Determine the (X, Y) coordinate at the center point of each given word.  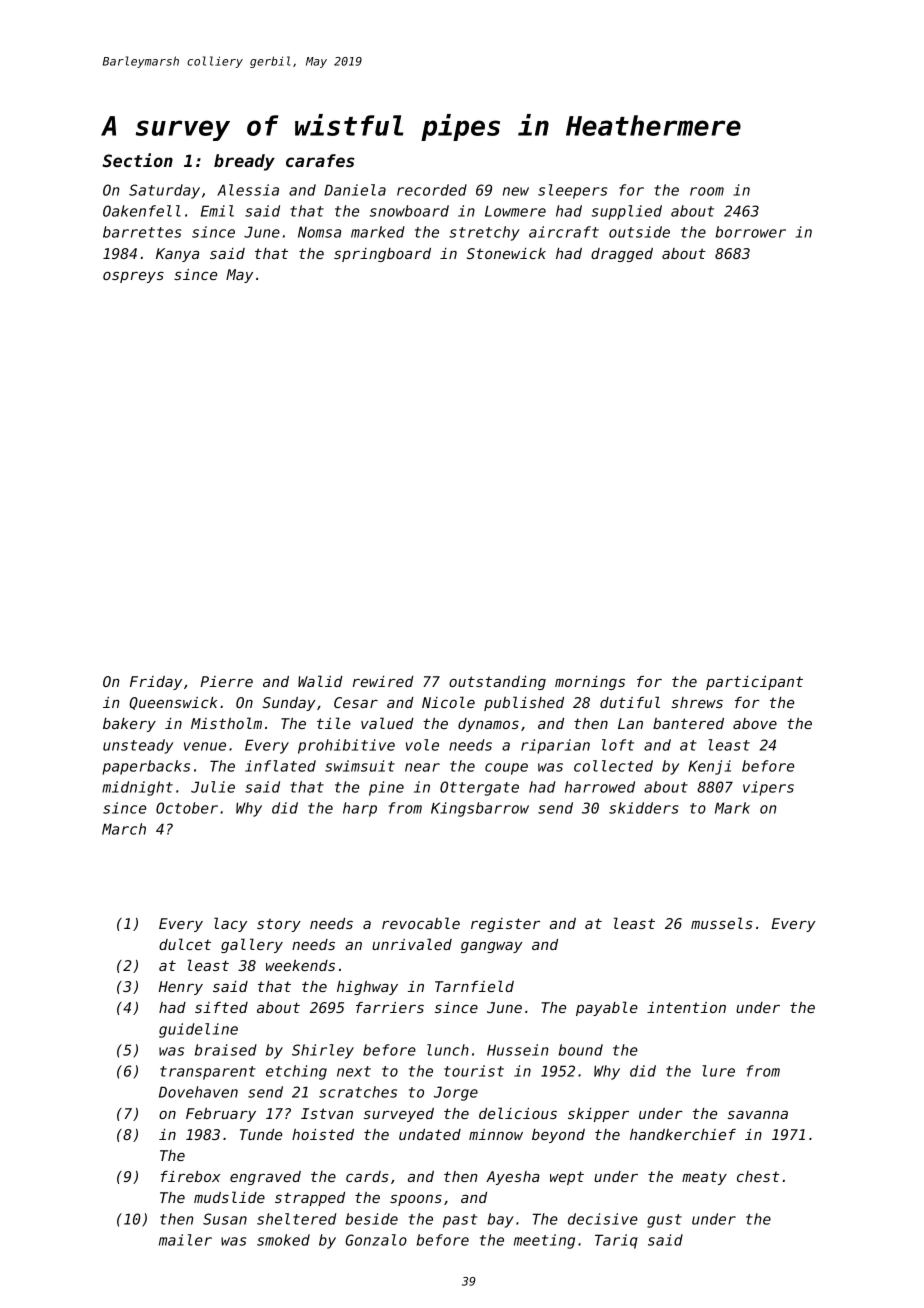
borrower (750, 232)
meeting (544, 1241)
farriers (390, 1007)
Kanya (177, 255)
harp (360, 809)
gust (664, 1221)
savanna (758, 1114)
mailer (185, 1240)
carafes (320, 160)
